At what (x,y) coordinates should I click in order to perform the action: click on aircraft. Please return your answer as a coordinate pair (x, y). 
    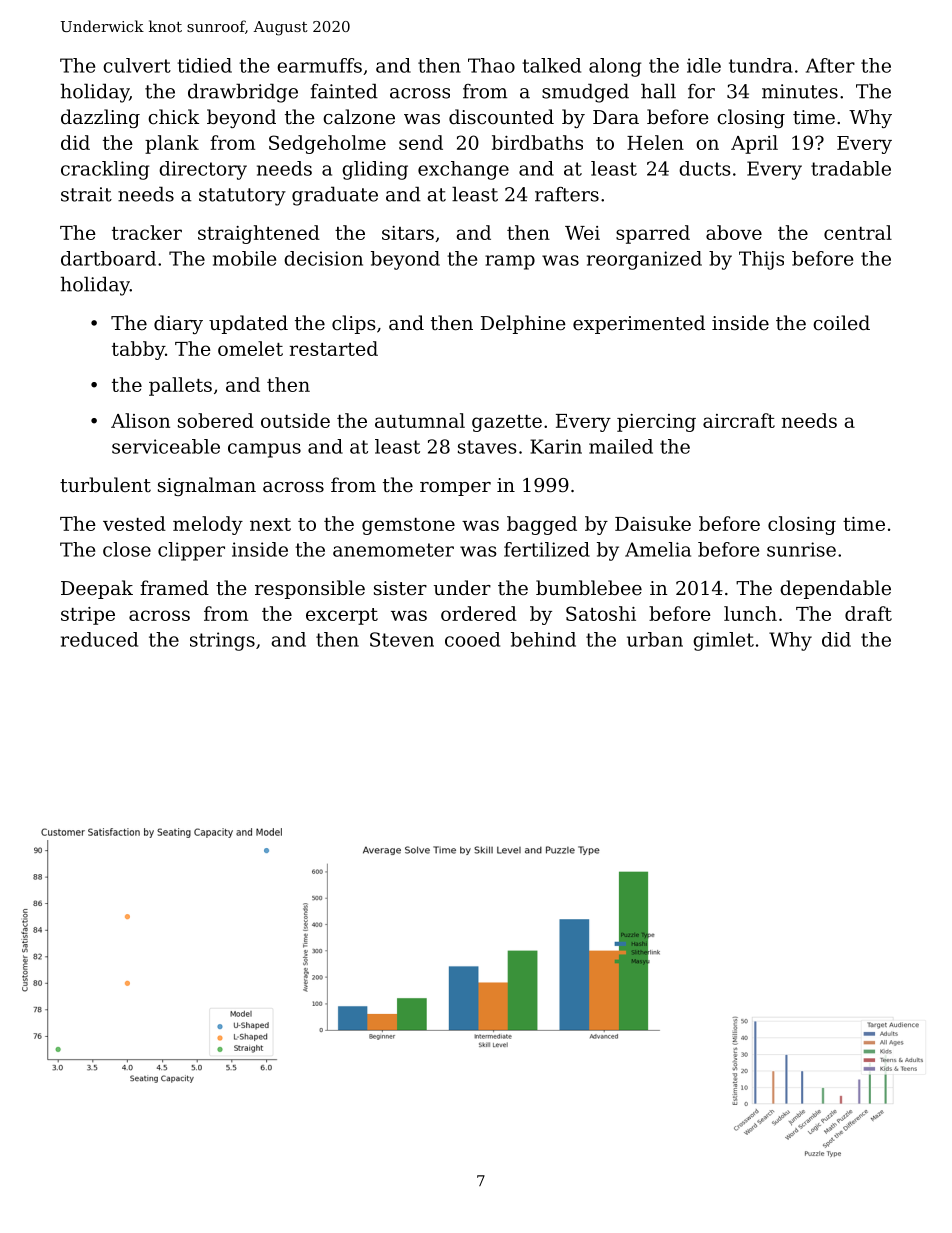
    Looking at the image, I should click on (739, 420).
